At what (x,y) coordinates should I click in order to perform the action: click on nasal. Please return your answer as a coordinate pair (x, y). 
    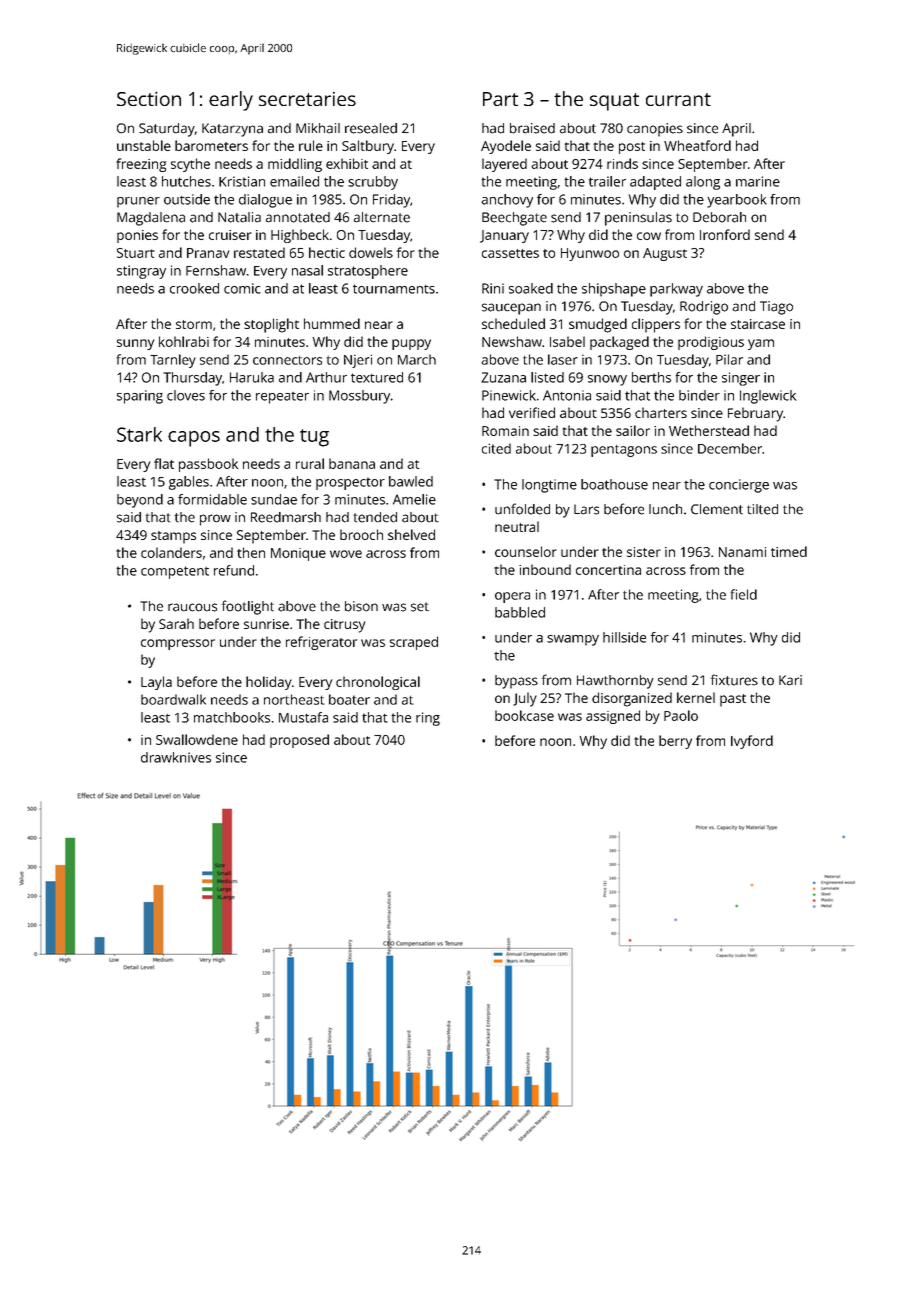
    Looking at the image, I should click on (307, 270).
